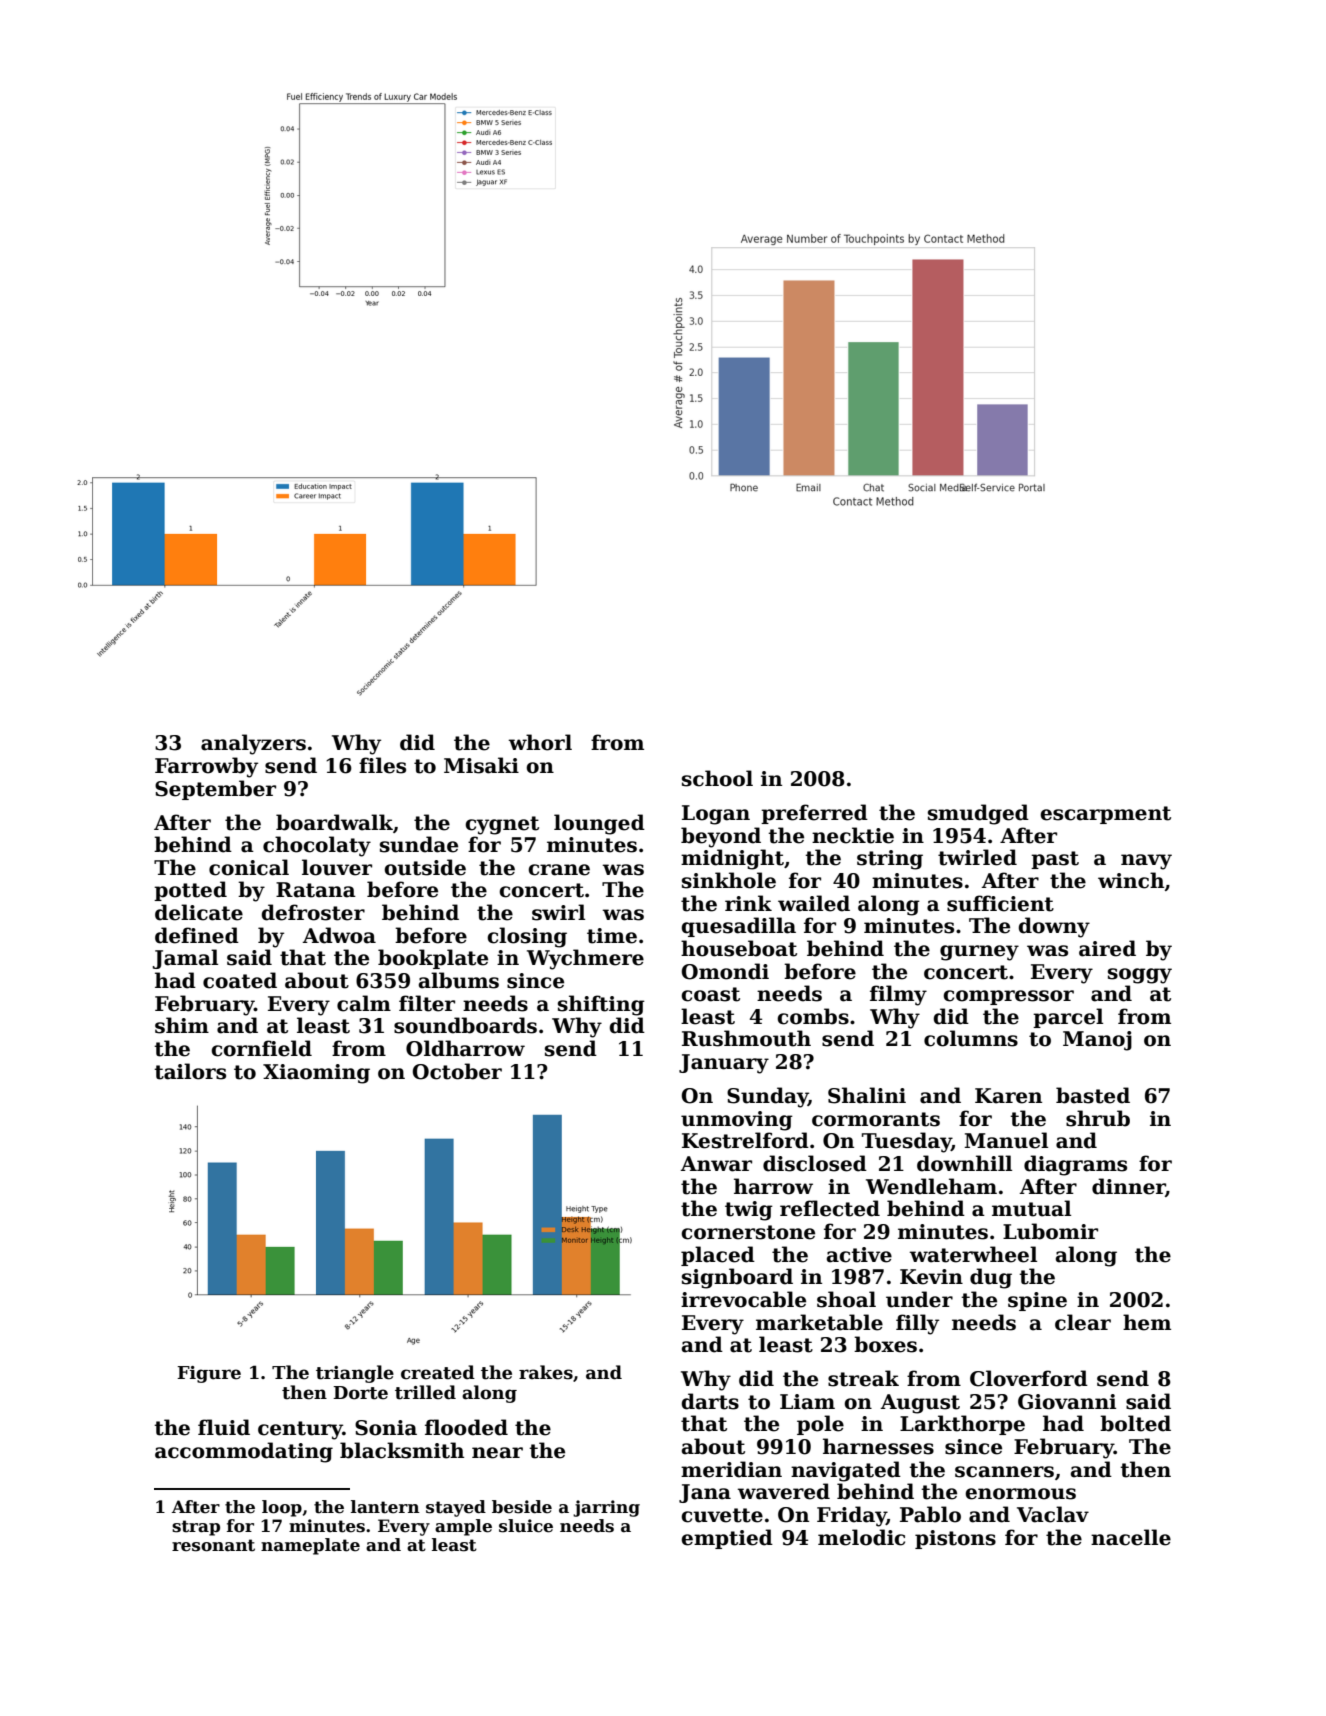 The width and height of the screenshot is (1326, 1716). Describe the element at coordinates (1131, 1537) in the screenshot. I see `nacelle` at that location.
